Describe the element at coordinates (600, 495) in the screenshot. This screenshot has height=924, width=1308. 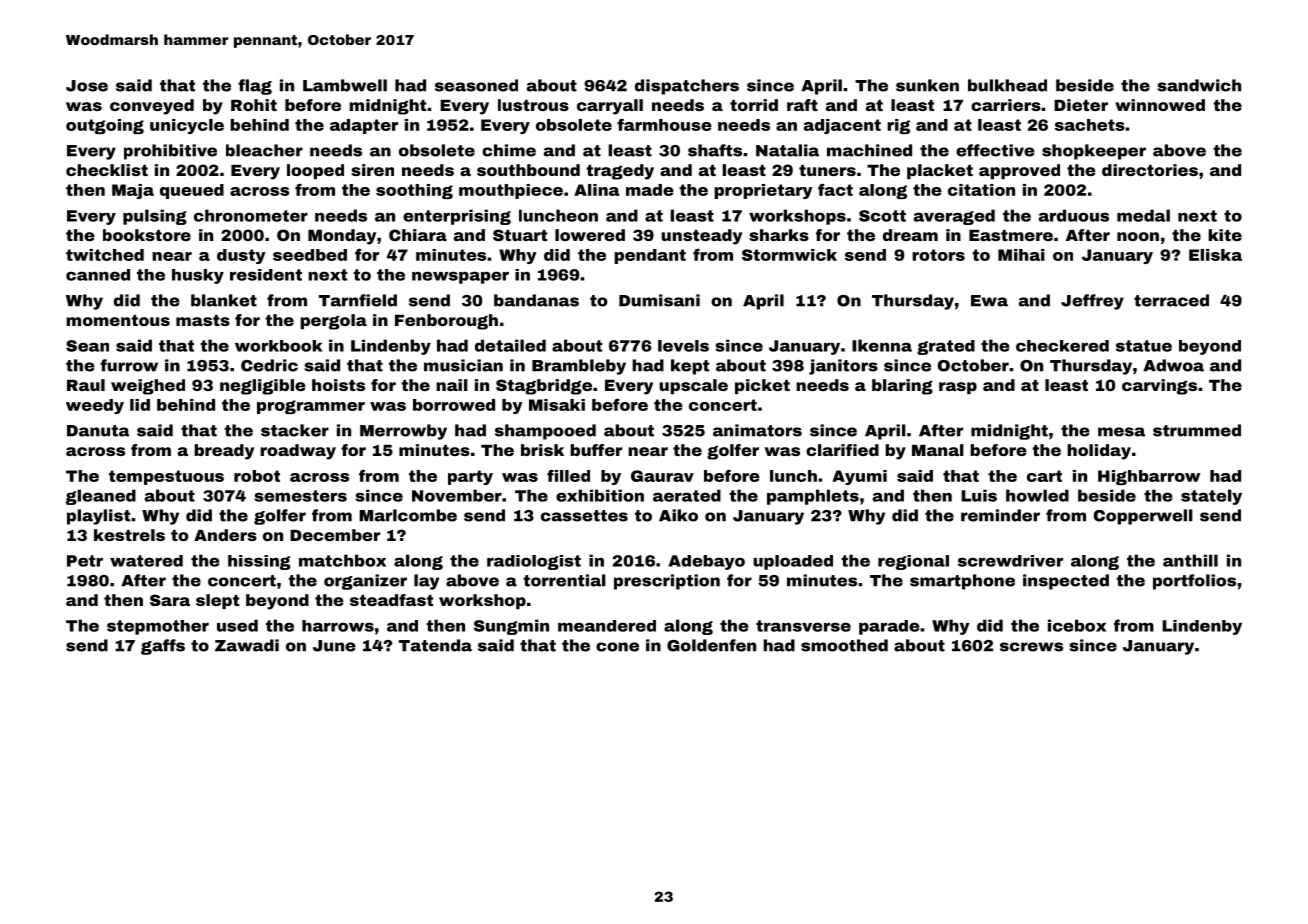
I see `exhibition` at that location.
